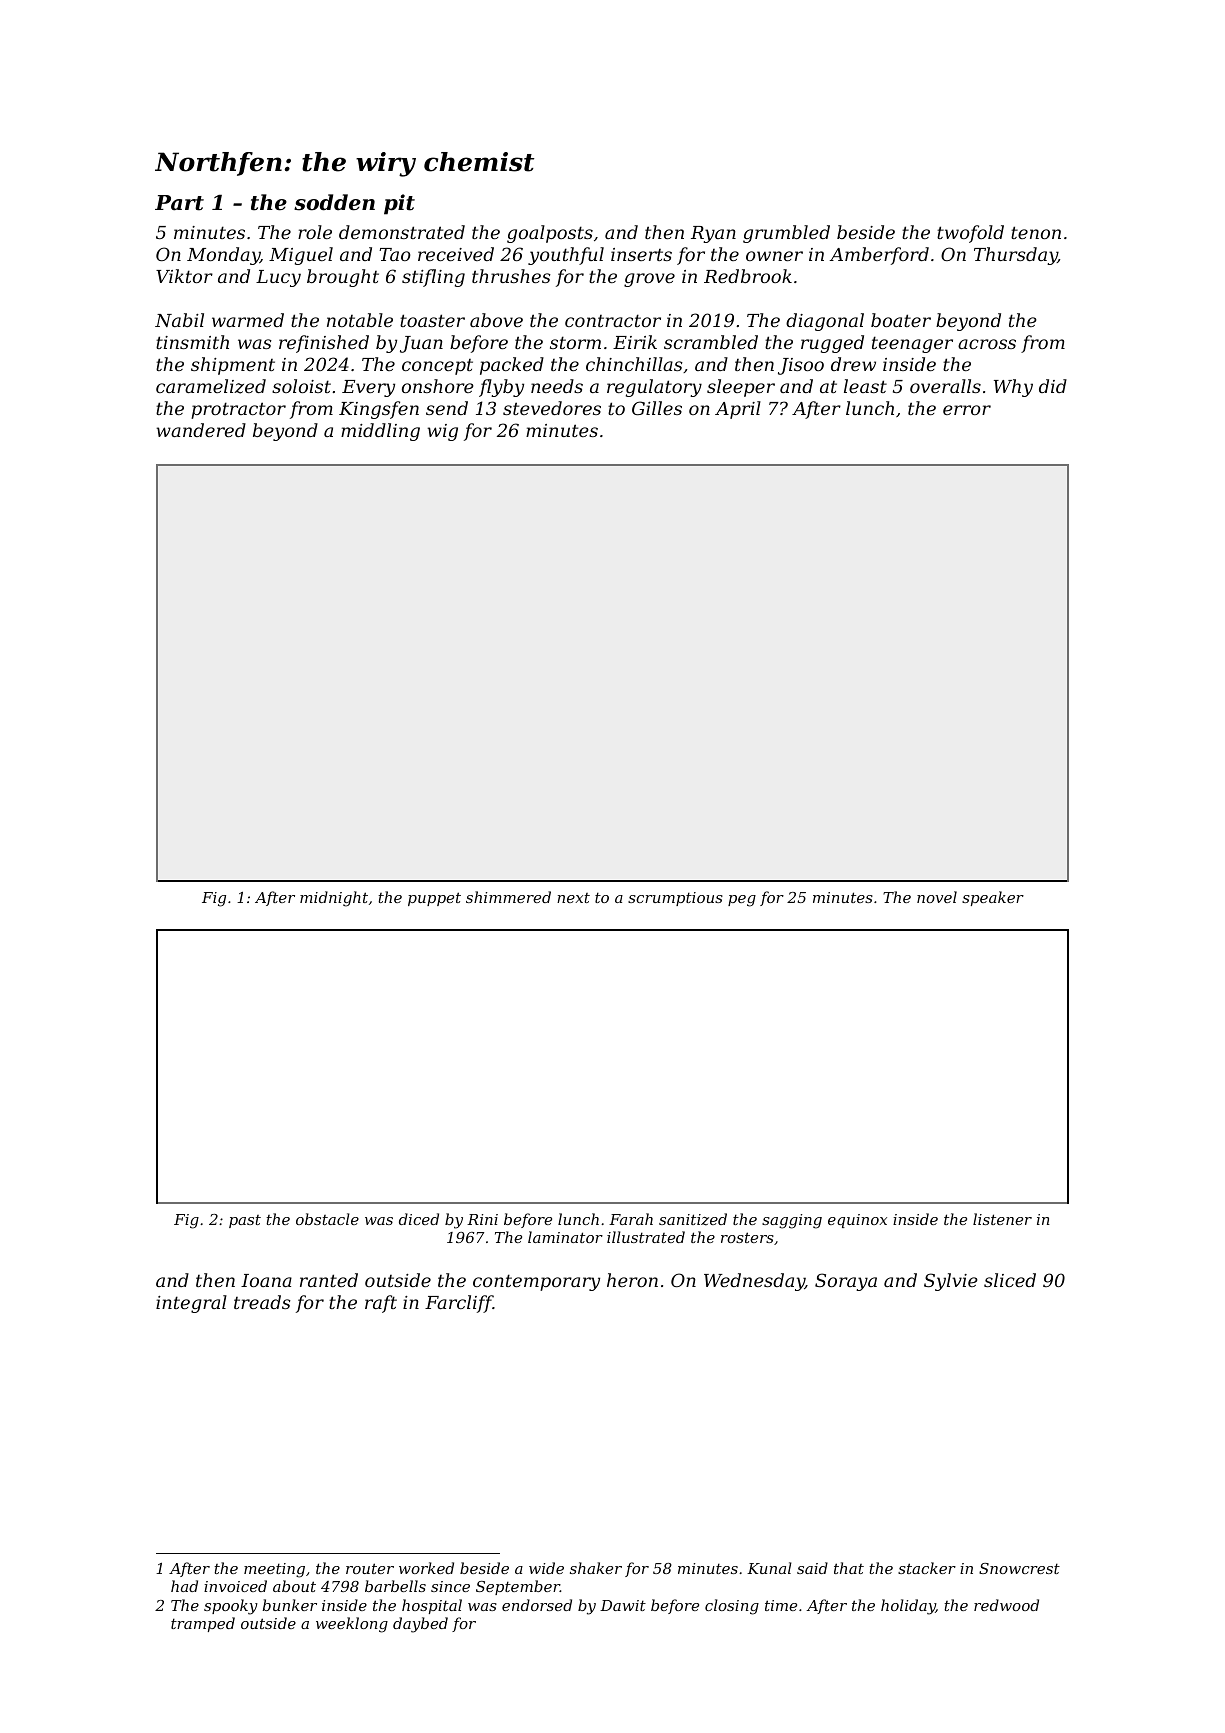 The image size is (1225, 1733). I want to click on midnight, so click(334, 899).
